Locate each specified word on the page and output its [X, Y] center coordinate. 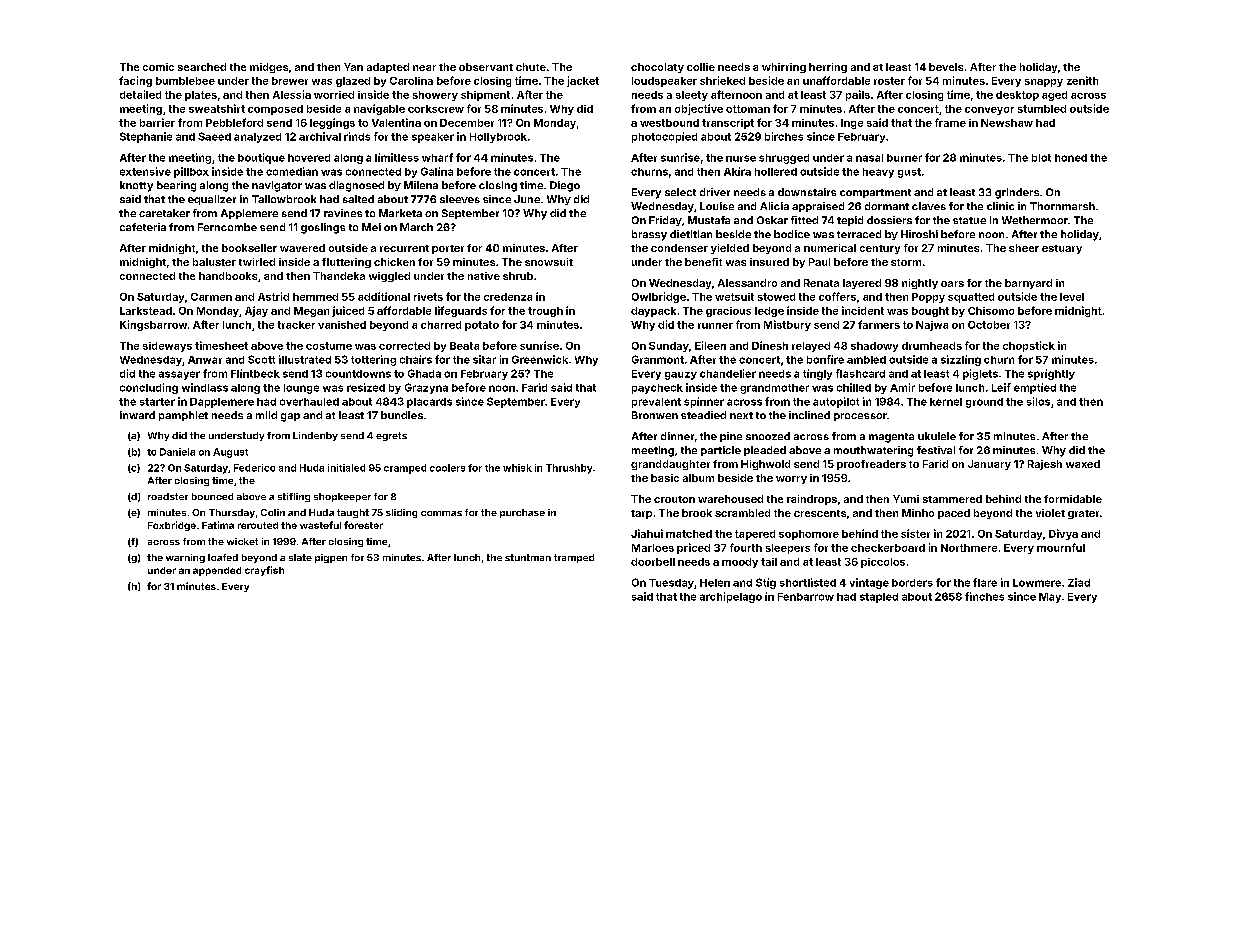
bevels [946, 67]
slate [300, 557]
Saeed [214, 136]
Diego [565, 186]
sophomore [809, 535]
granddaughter [670, 465]
